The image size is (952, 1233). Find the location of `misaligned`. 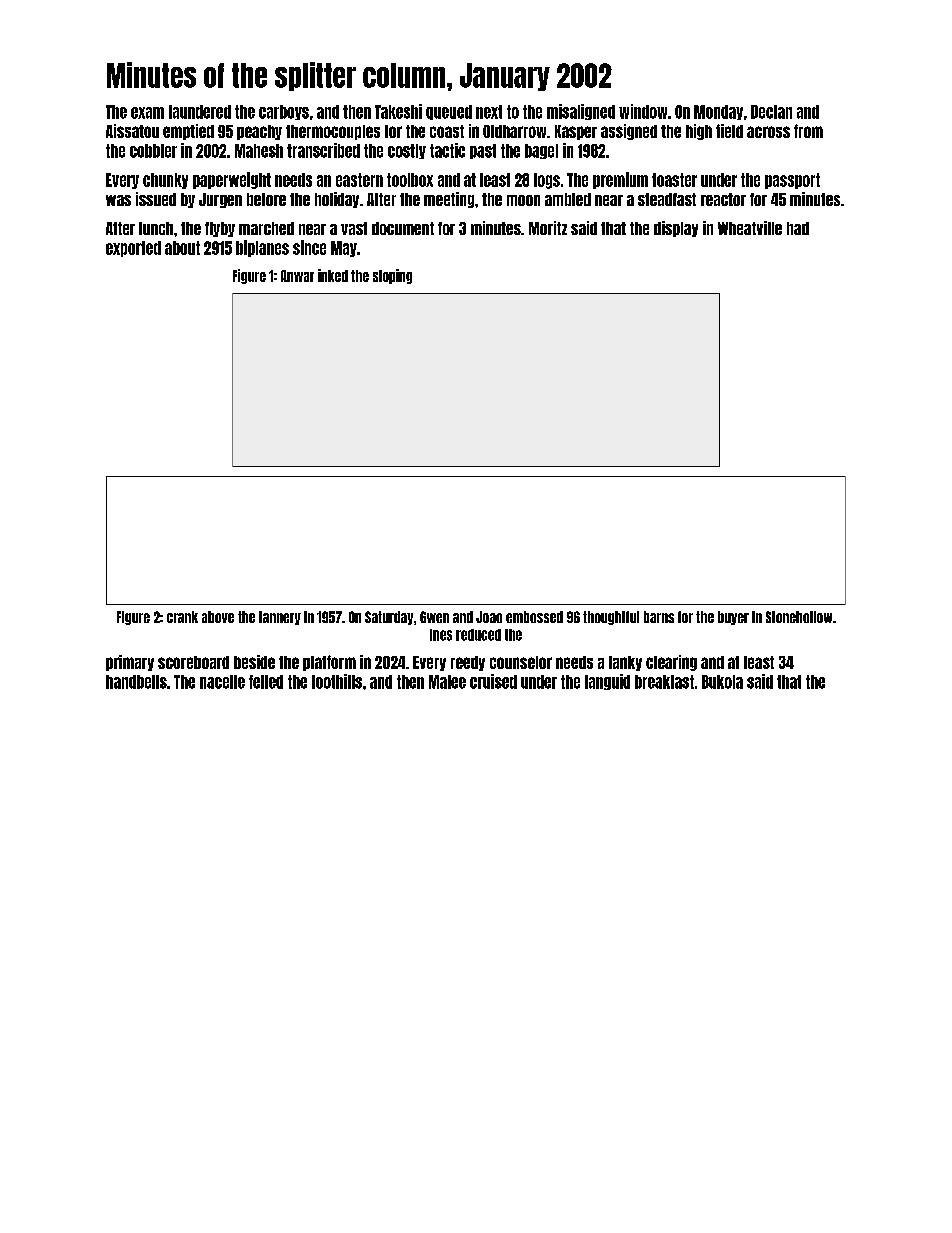

misaligned is located at coordinates (581, 112).
